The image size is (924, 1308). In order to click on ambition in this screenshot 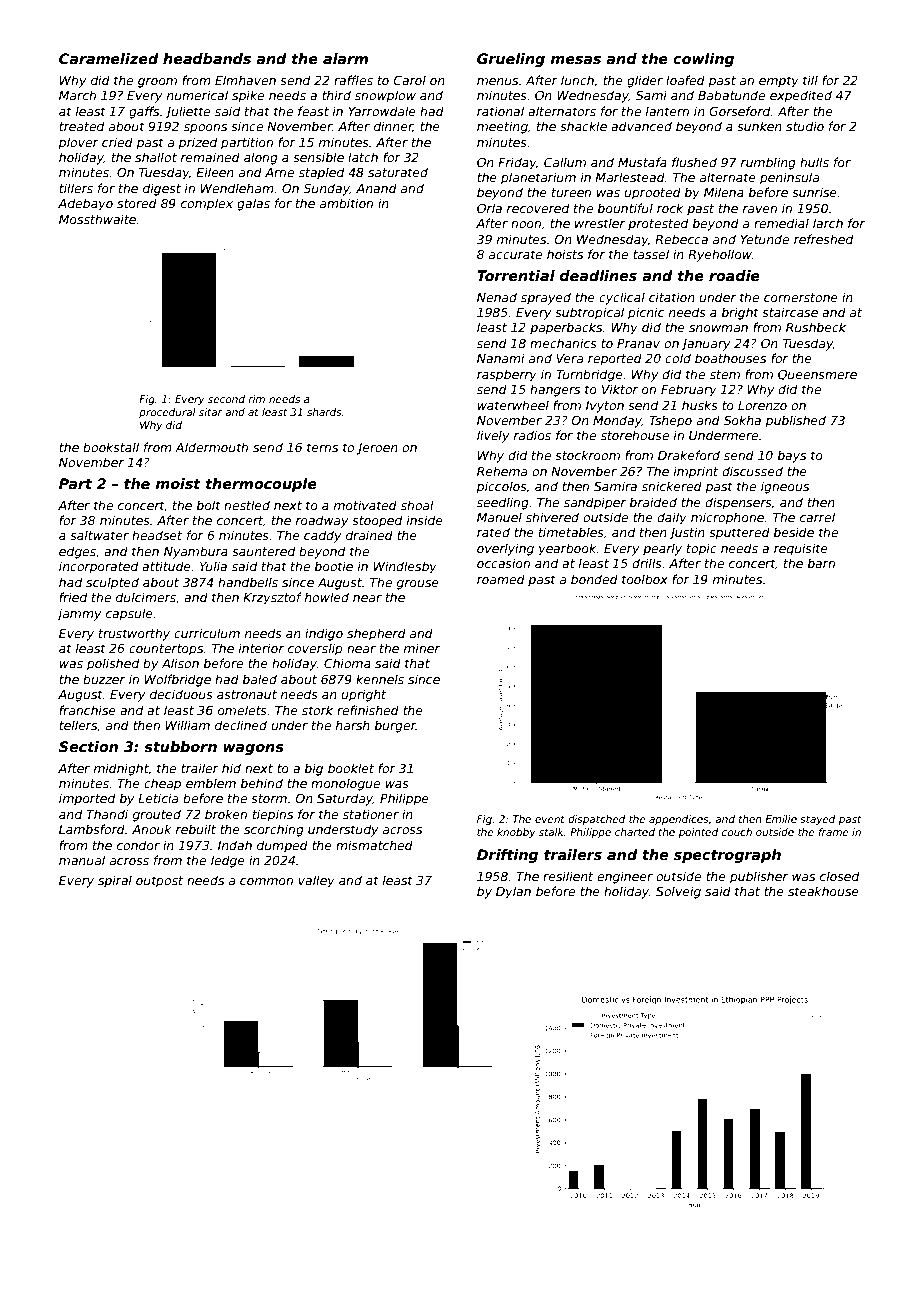, I will do `click(346, 203)`.
